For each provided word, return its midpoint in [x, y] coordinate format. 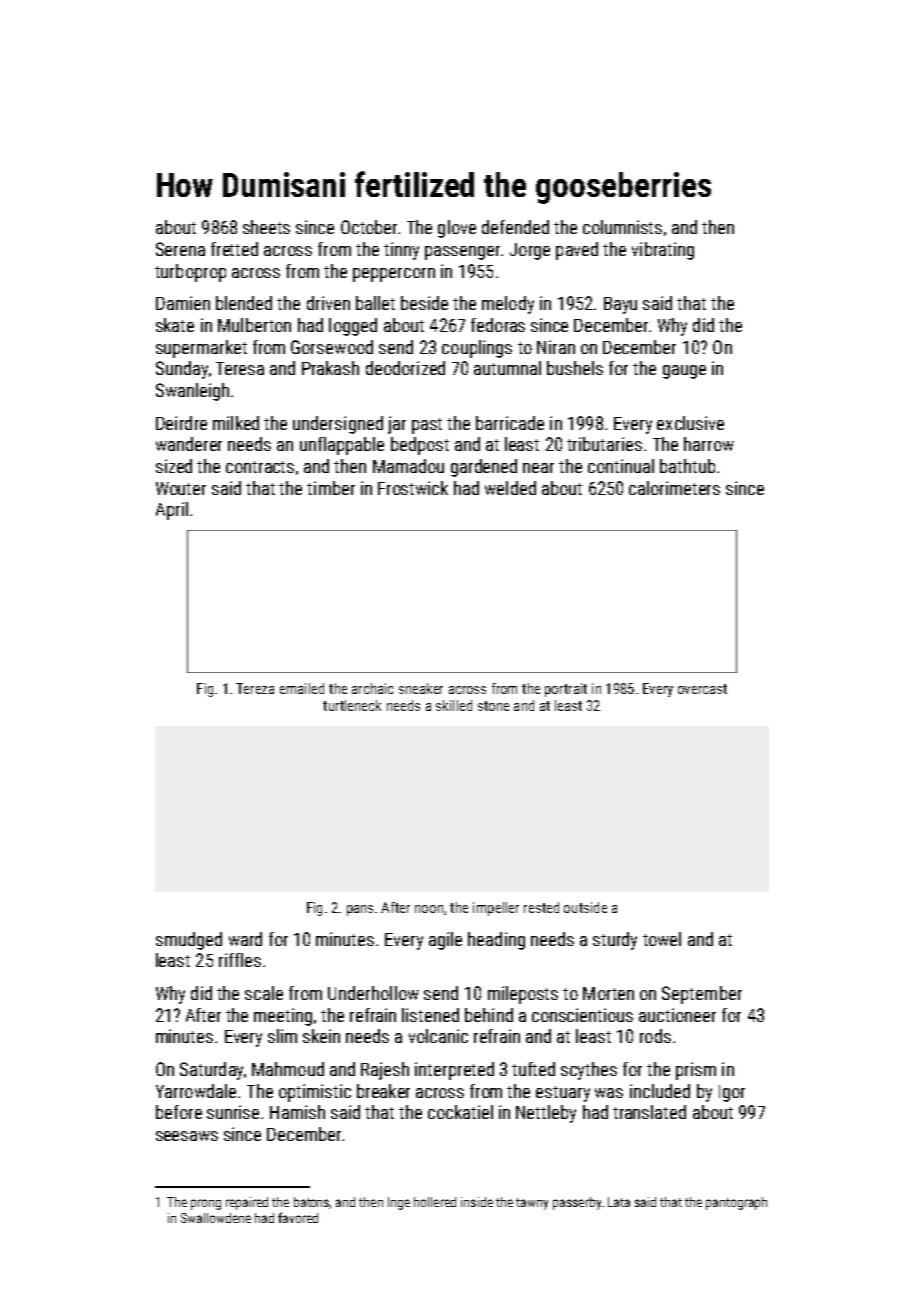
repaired [247, 1203]
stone [493, 706]
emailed [302, 688]
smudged [189, 941]
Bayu [620, 305]
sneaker [421, 688]
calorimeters [674, 488]
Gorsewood [332, 347]
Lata [619, 1202]
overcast [702, 689]
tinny [401, 251]
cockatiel [460, 1112]
